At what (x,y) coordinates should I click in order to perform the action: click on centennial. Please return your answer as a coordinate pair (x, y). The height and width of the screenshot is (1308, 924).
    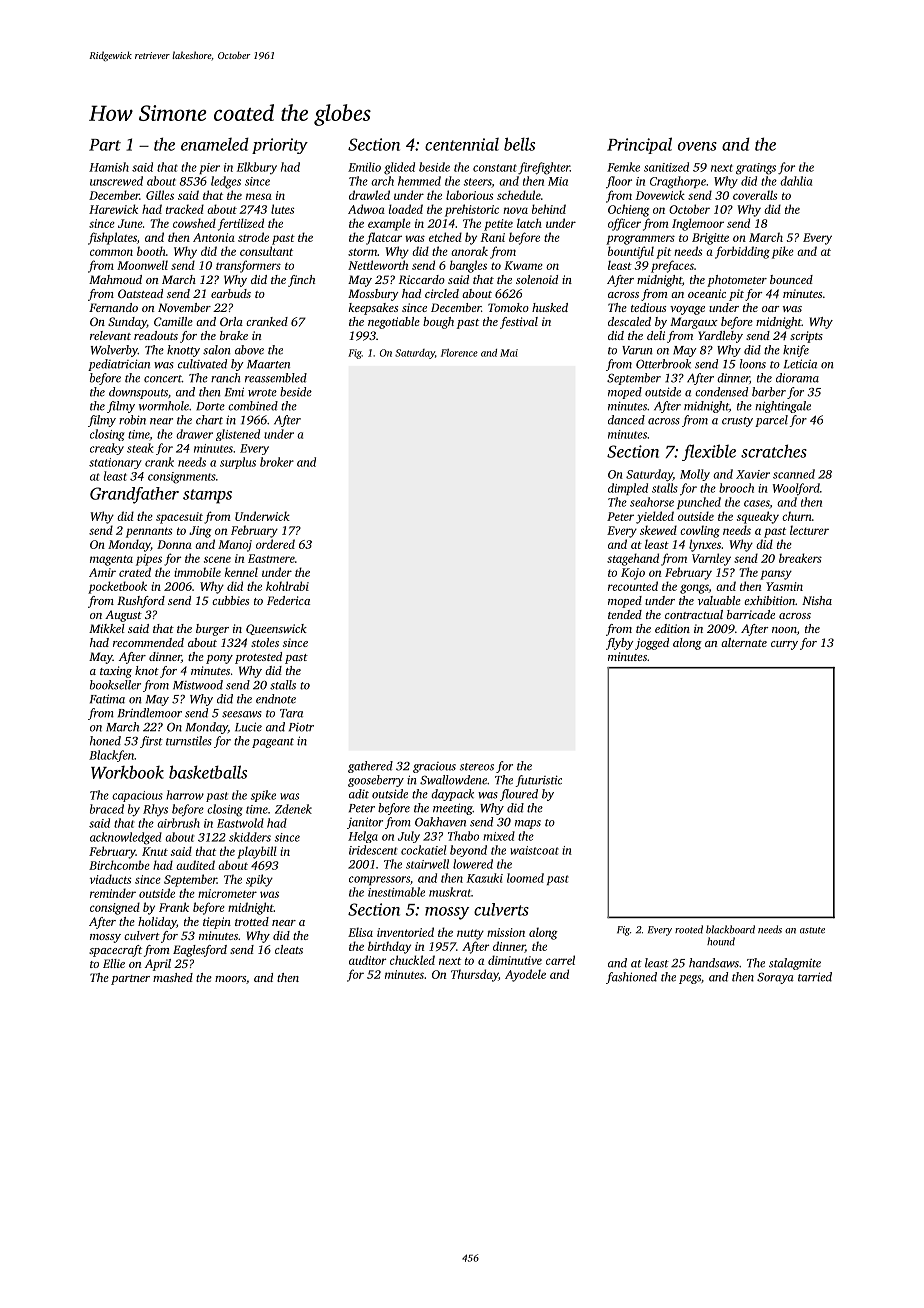
    Looking at the image, I should click on (462, 144).
